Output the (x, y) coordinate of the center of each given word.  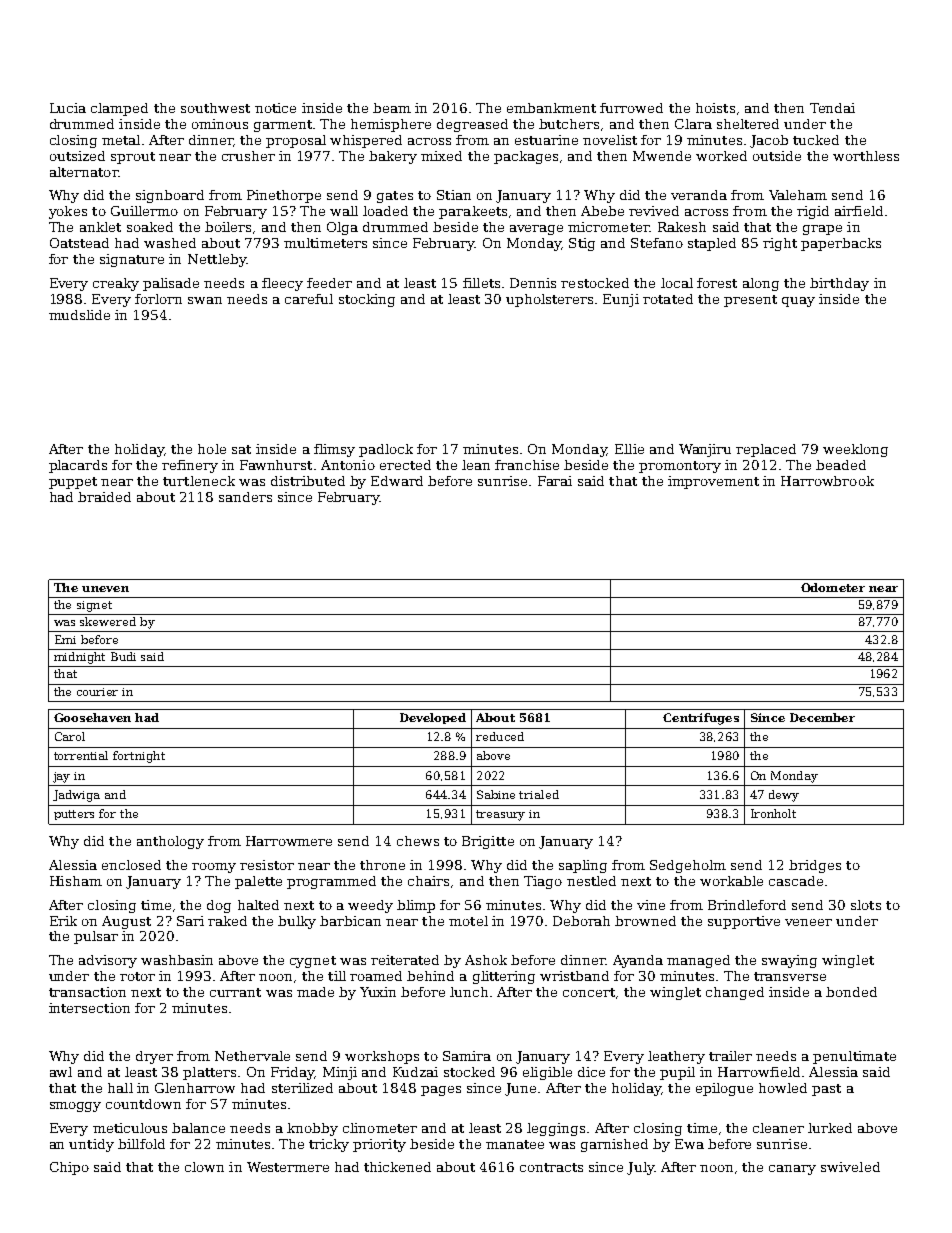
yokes (68, 212)
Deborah (581, 921)
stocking (367, 300)
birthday (839, 284)
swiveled (850, 1167)
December (822, 717)
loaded (385, 211)
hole (212, 449)
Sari (190, 921)
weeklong (855, 450)
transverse (790, 976)
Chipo (69, 1168)
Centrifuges (701, 719)
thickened (397, 1167)
